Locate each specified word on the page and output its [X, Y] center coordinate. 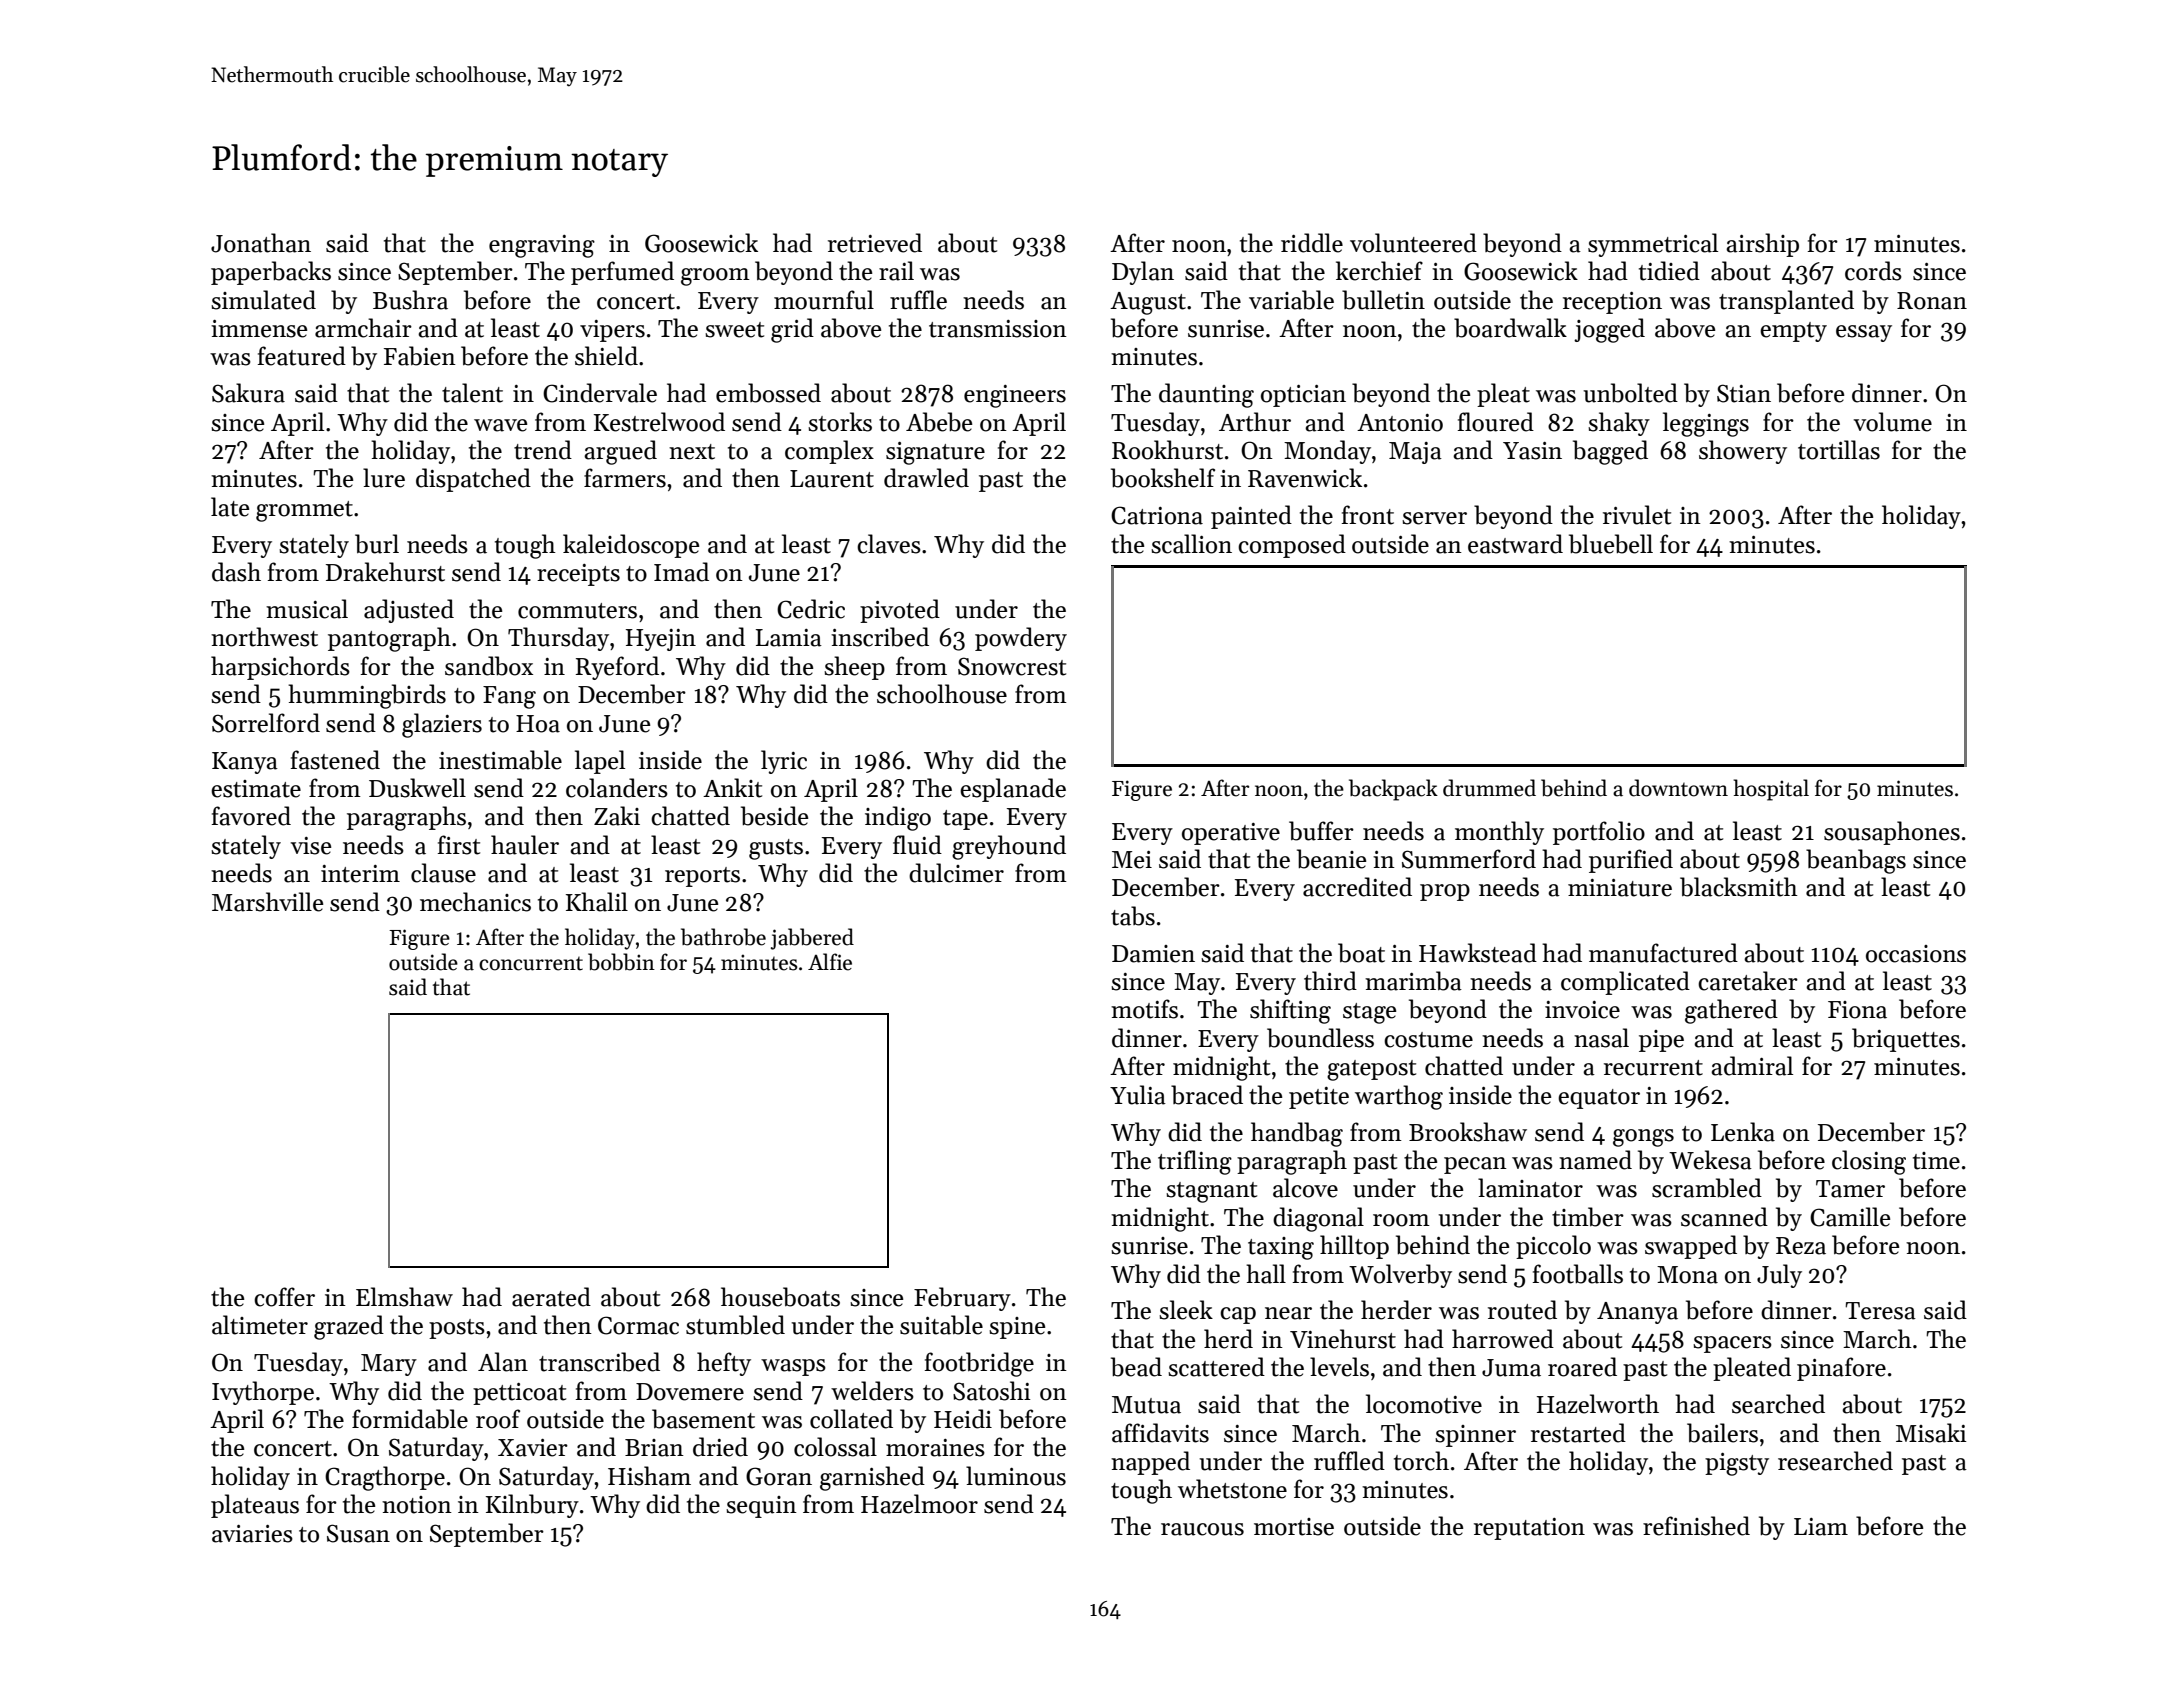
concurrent [531, 964]
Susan [358, 1533]
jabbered [812, 939]
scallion [1191, 544]
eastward [1515, 544]
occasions [1916, 954]
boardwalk [1510, 328]
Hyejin [661, 640]
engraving [542, 246]
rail [896, 271]
